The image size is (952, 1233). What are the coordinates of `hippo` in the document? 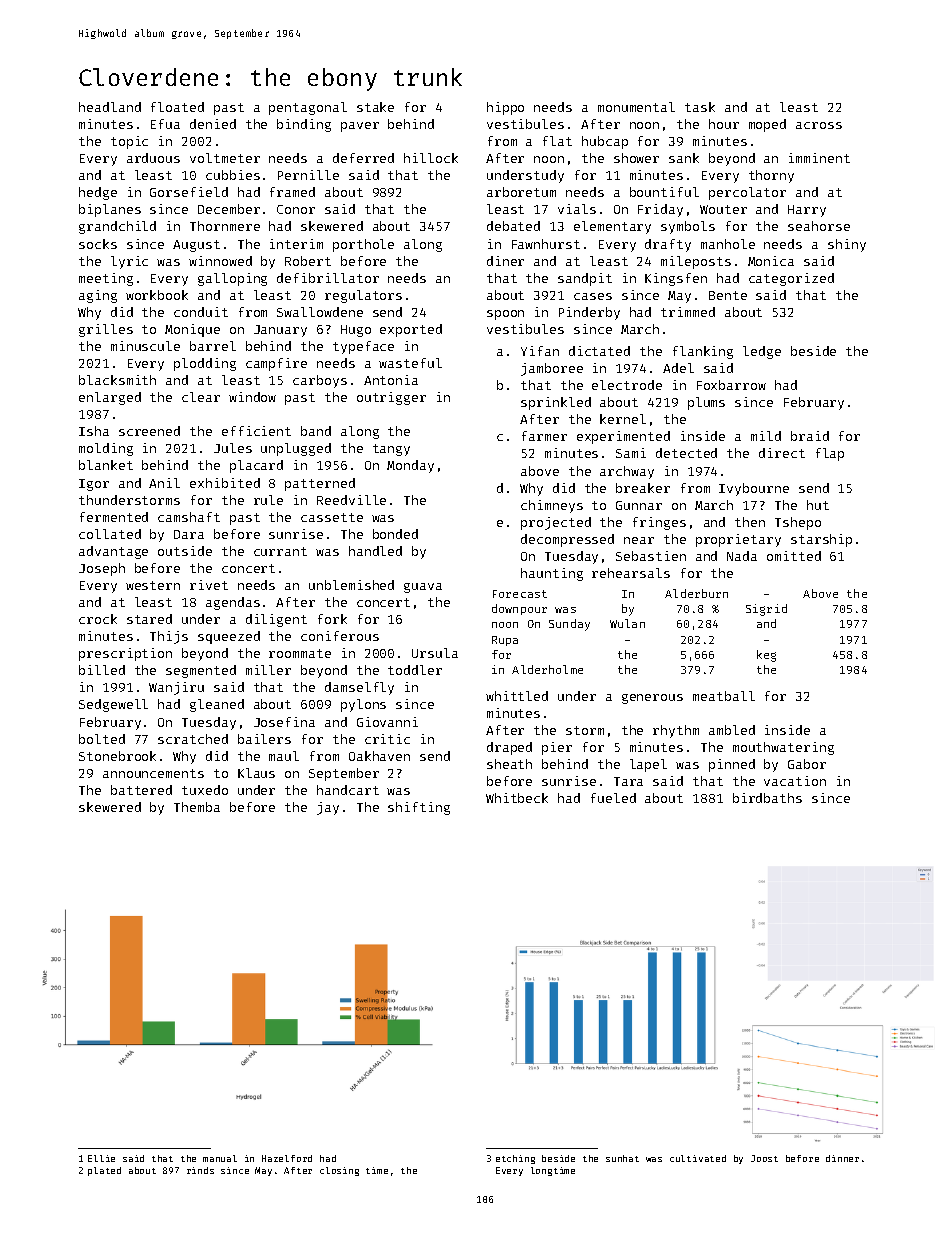 It's located at (505, 108).
